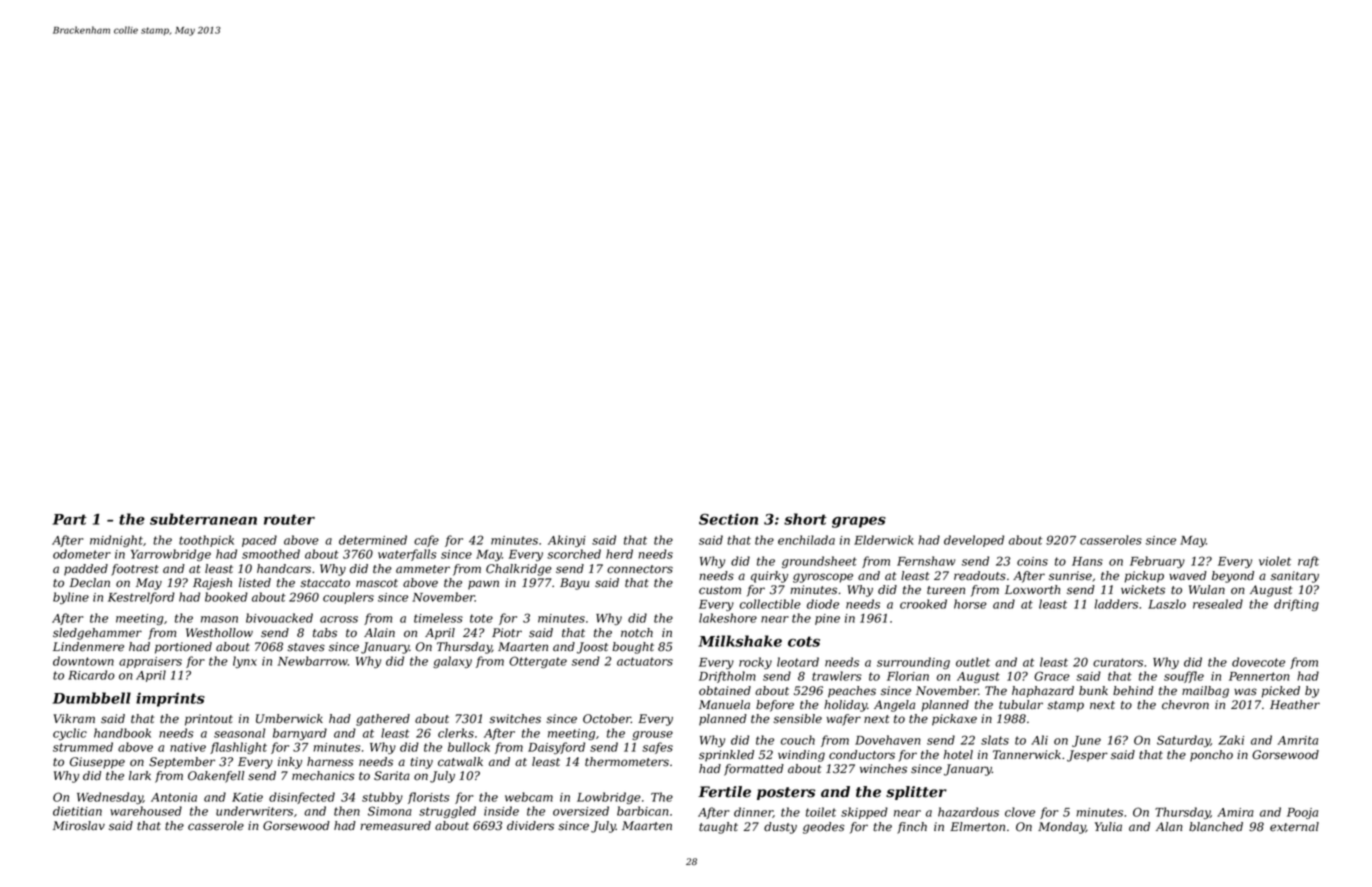  What do you see at coordinates (806, 540) in the document?
I see `enchilada` at bounding box center [806, 540].
